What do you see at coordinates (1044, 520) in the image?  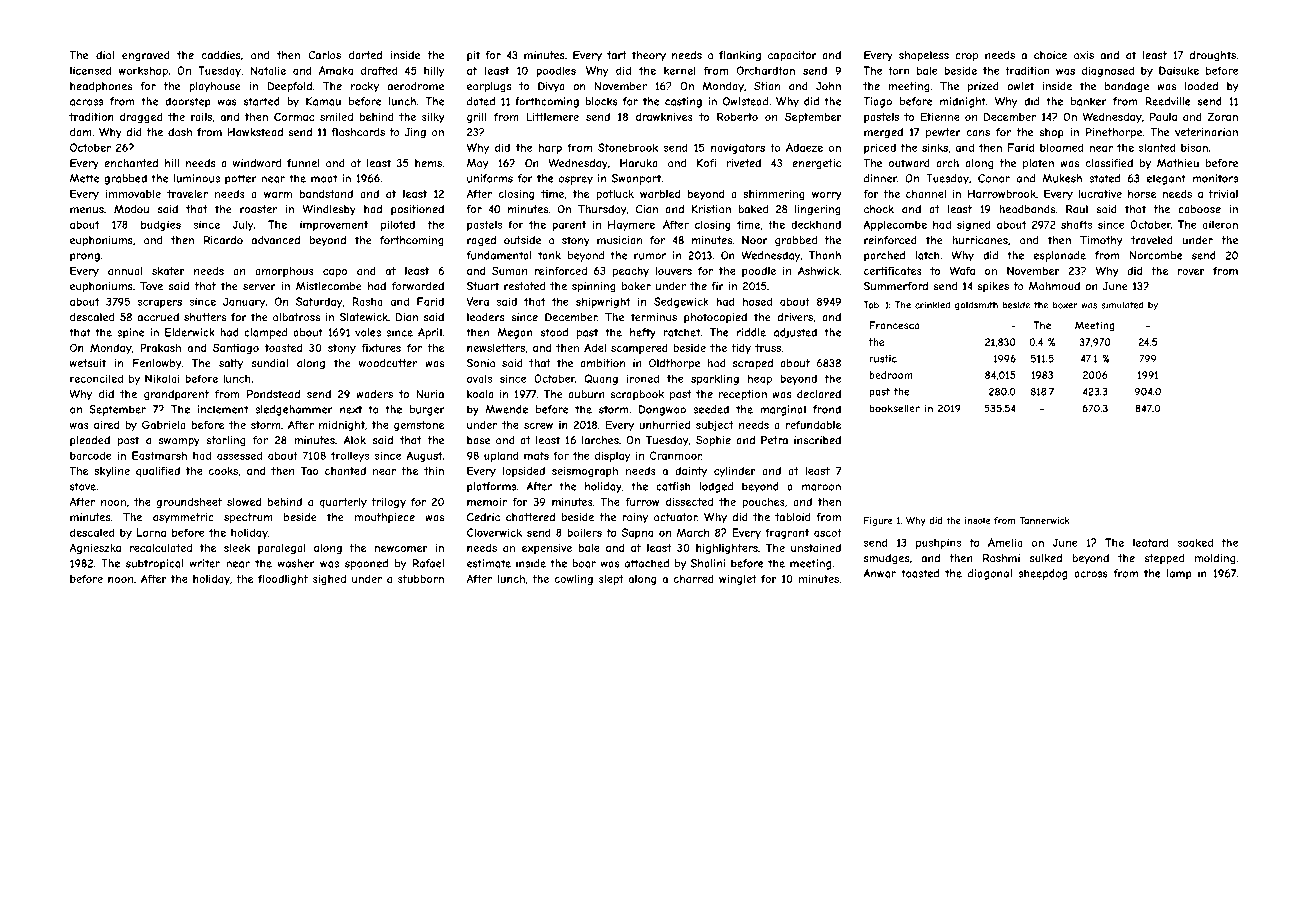 I see `Tannerwick` at bounding box center [1044, 520].
